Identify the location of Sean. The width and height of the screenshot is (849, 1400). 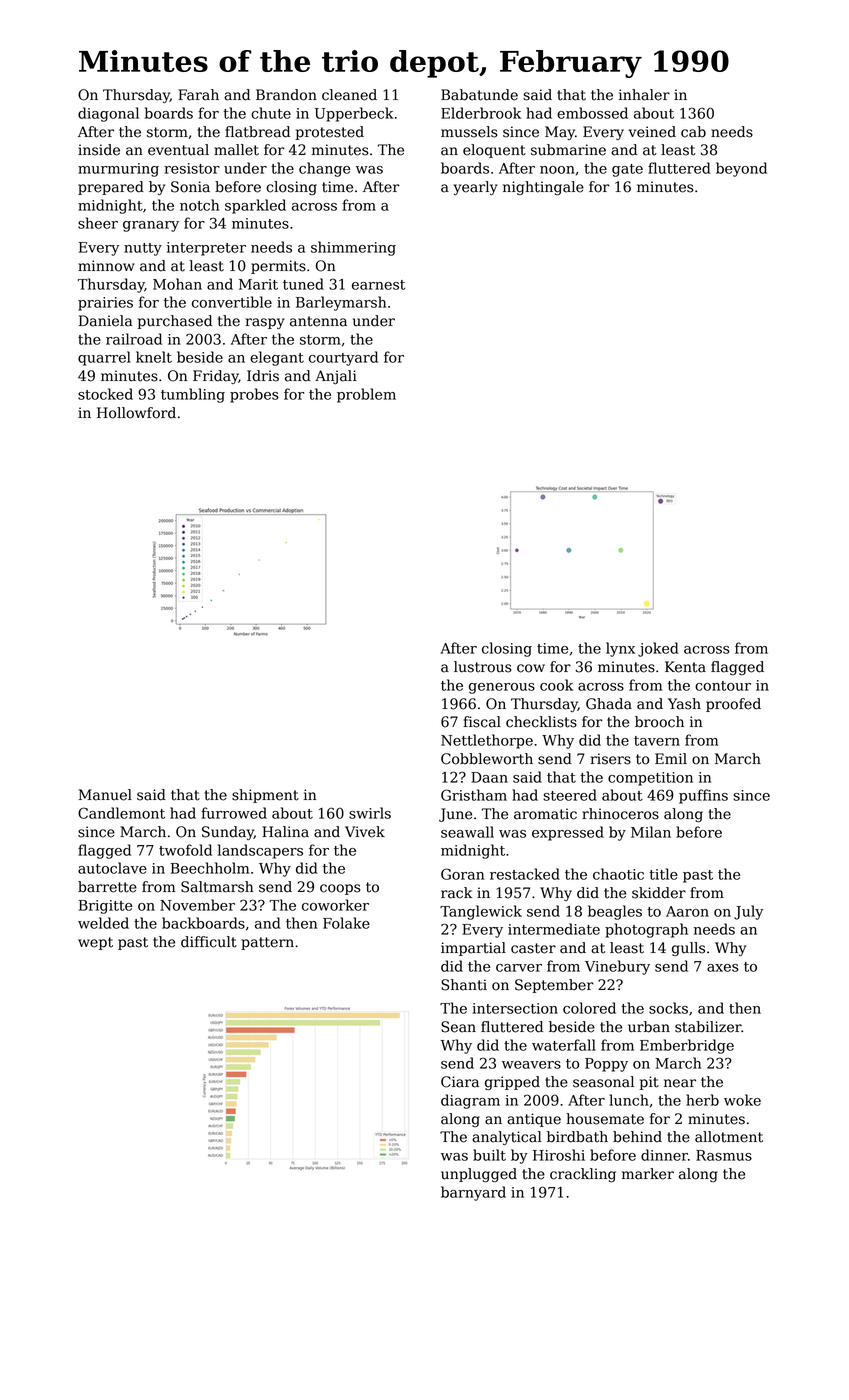
(458, 1027).
